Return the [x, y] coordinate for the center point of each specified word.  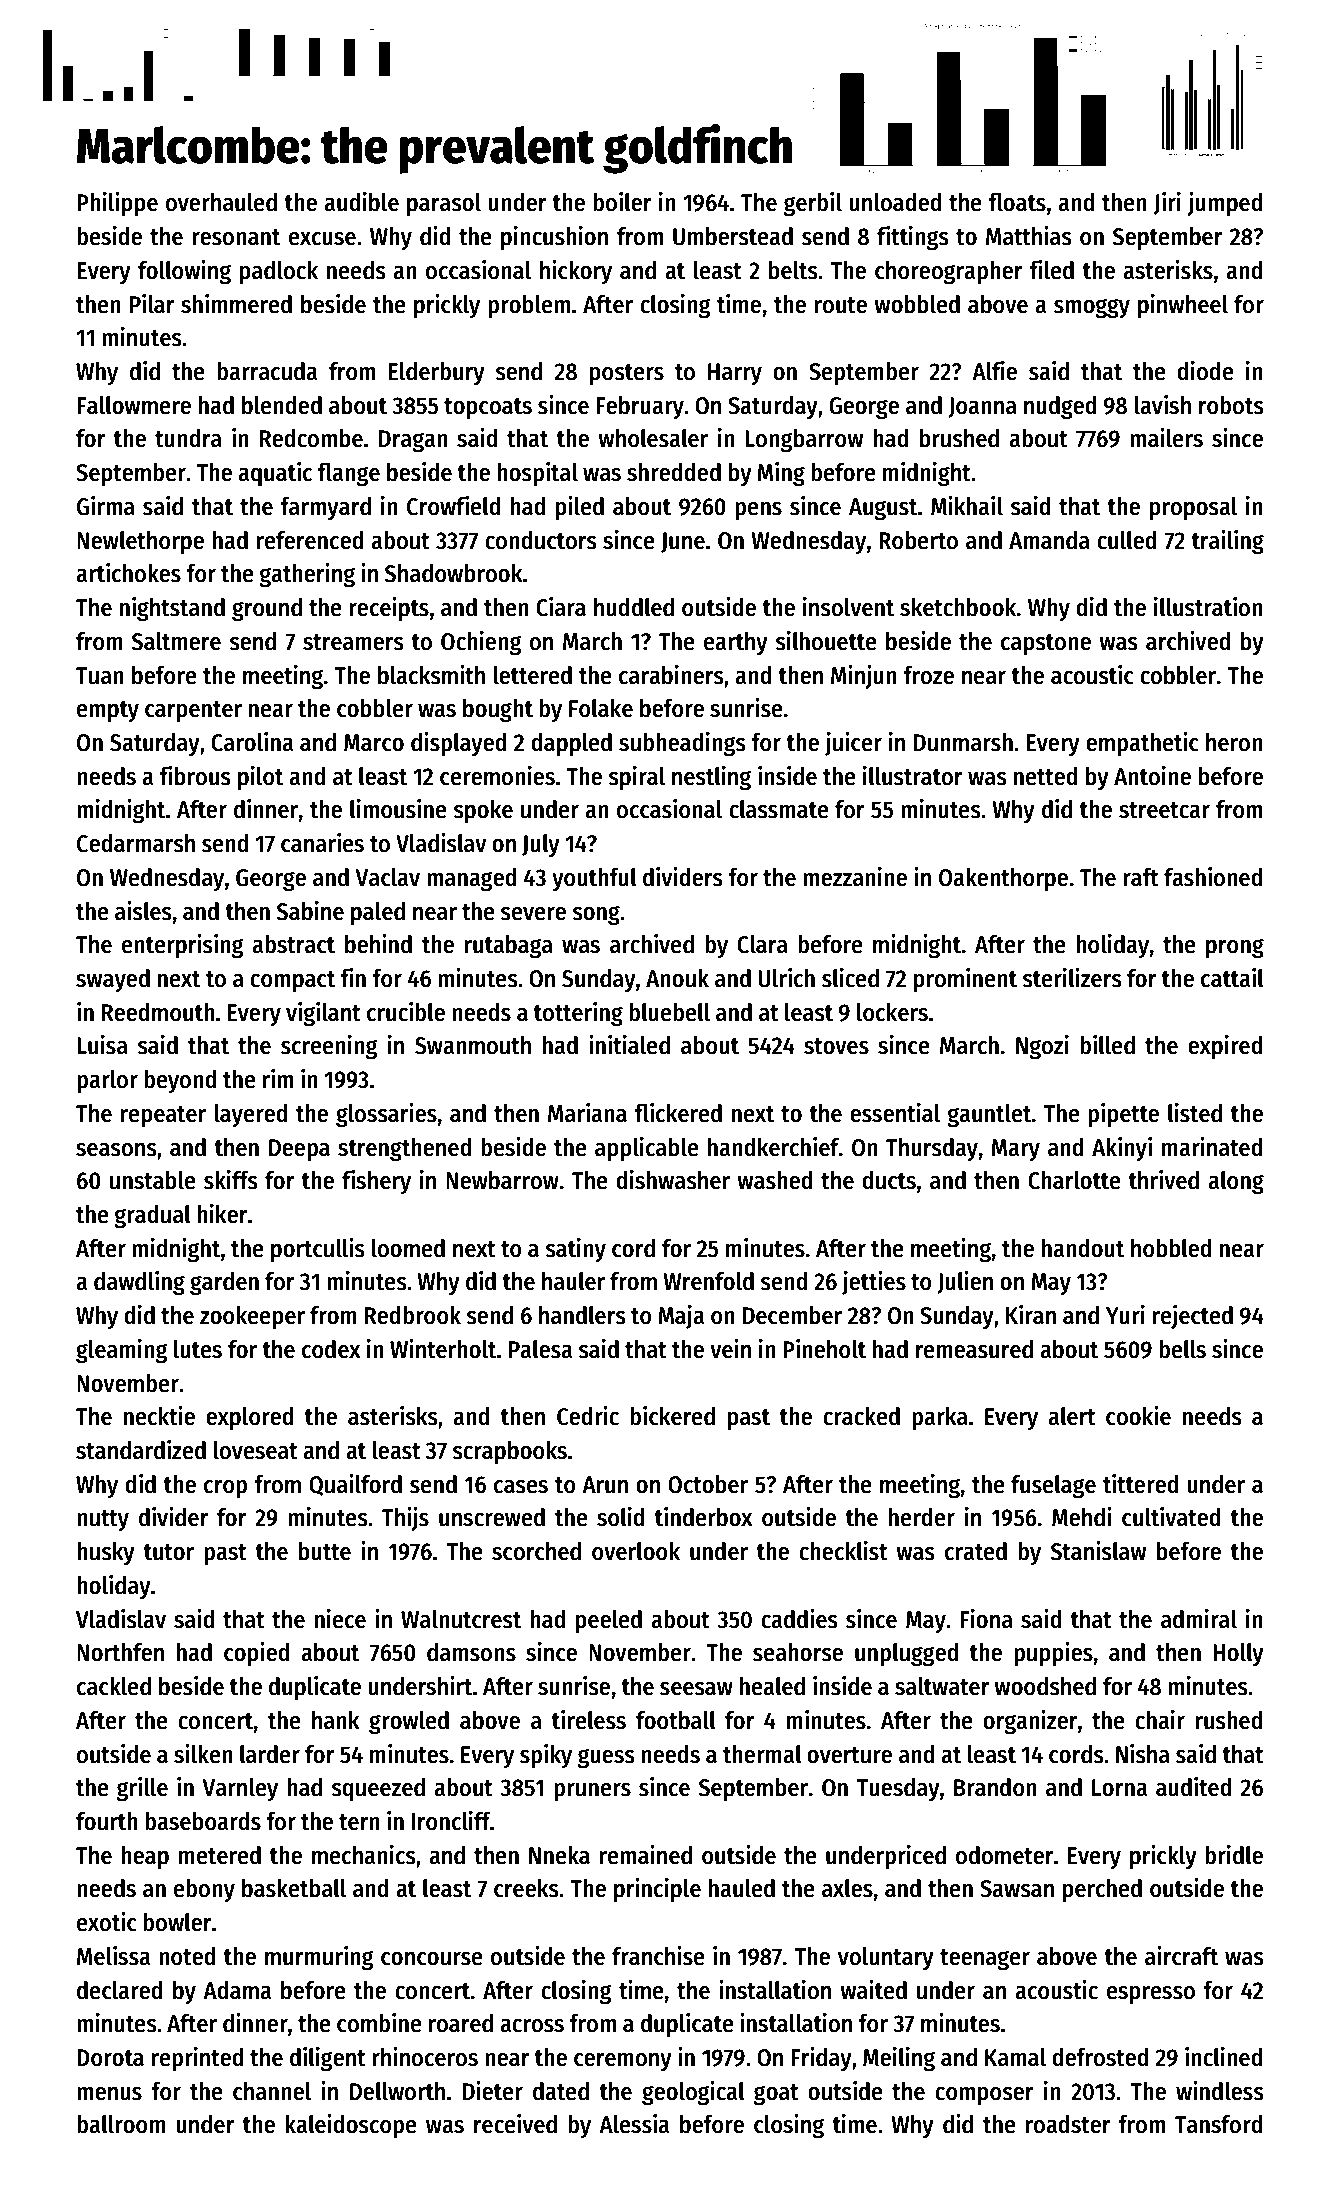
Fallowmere [134, 405]
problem [529, 306]
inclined [1223, 2057]
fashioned [1213, 877]
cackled [114, 1686]
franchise [658, 1956]
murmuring [319, 1958]
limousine [398, 809]
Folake [601, 708]
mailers [1166, 438]
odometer [1005, 1855]
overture [849, 1755]
